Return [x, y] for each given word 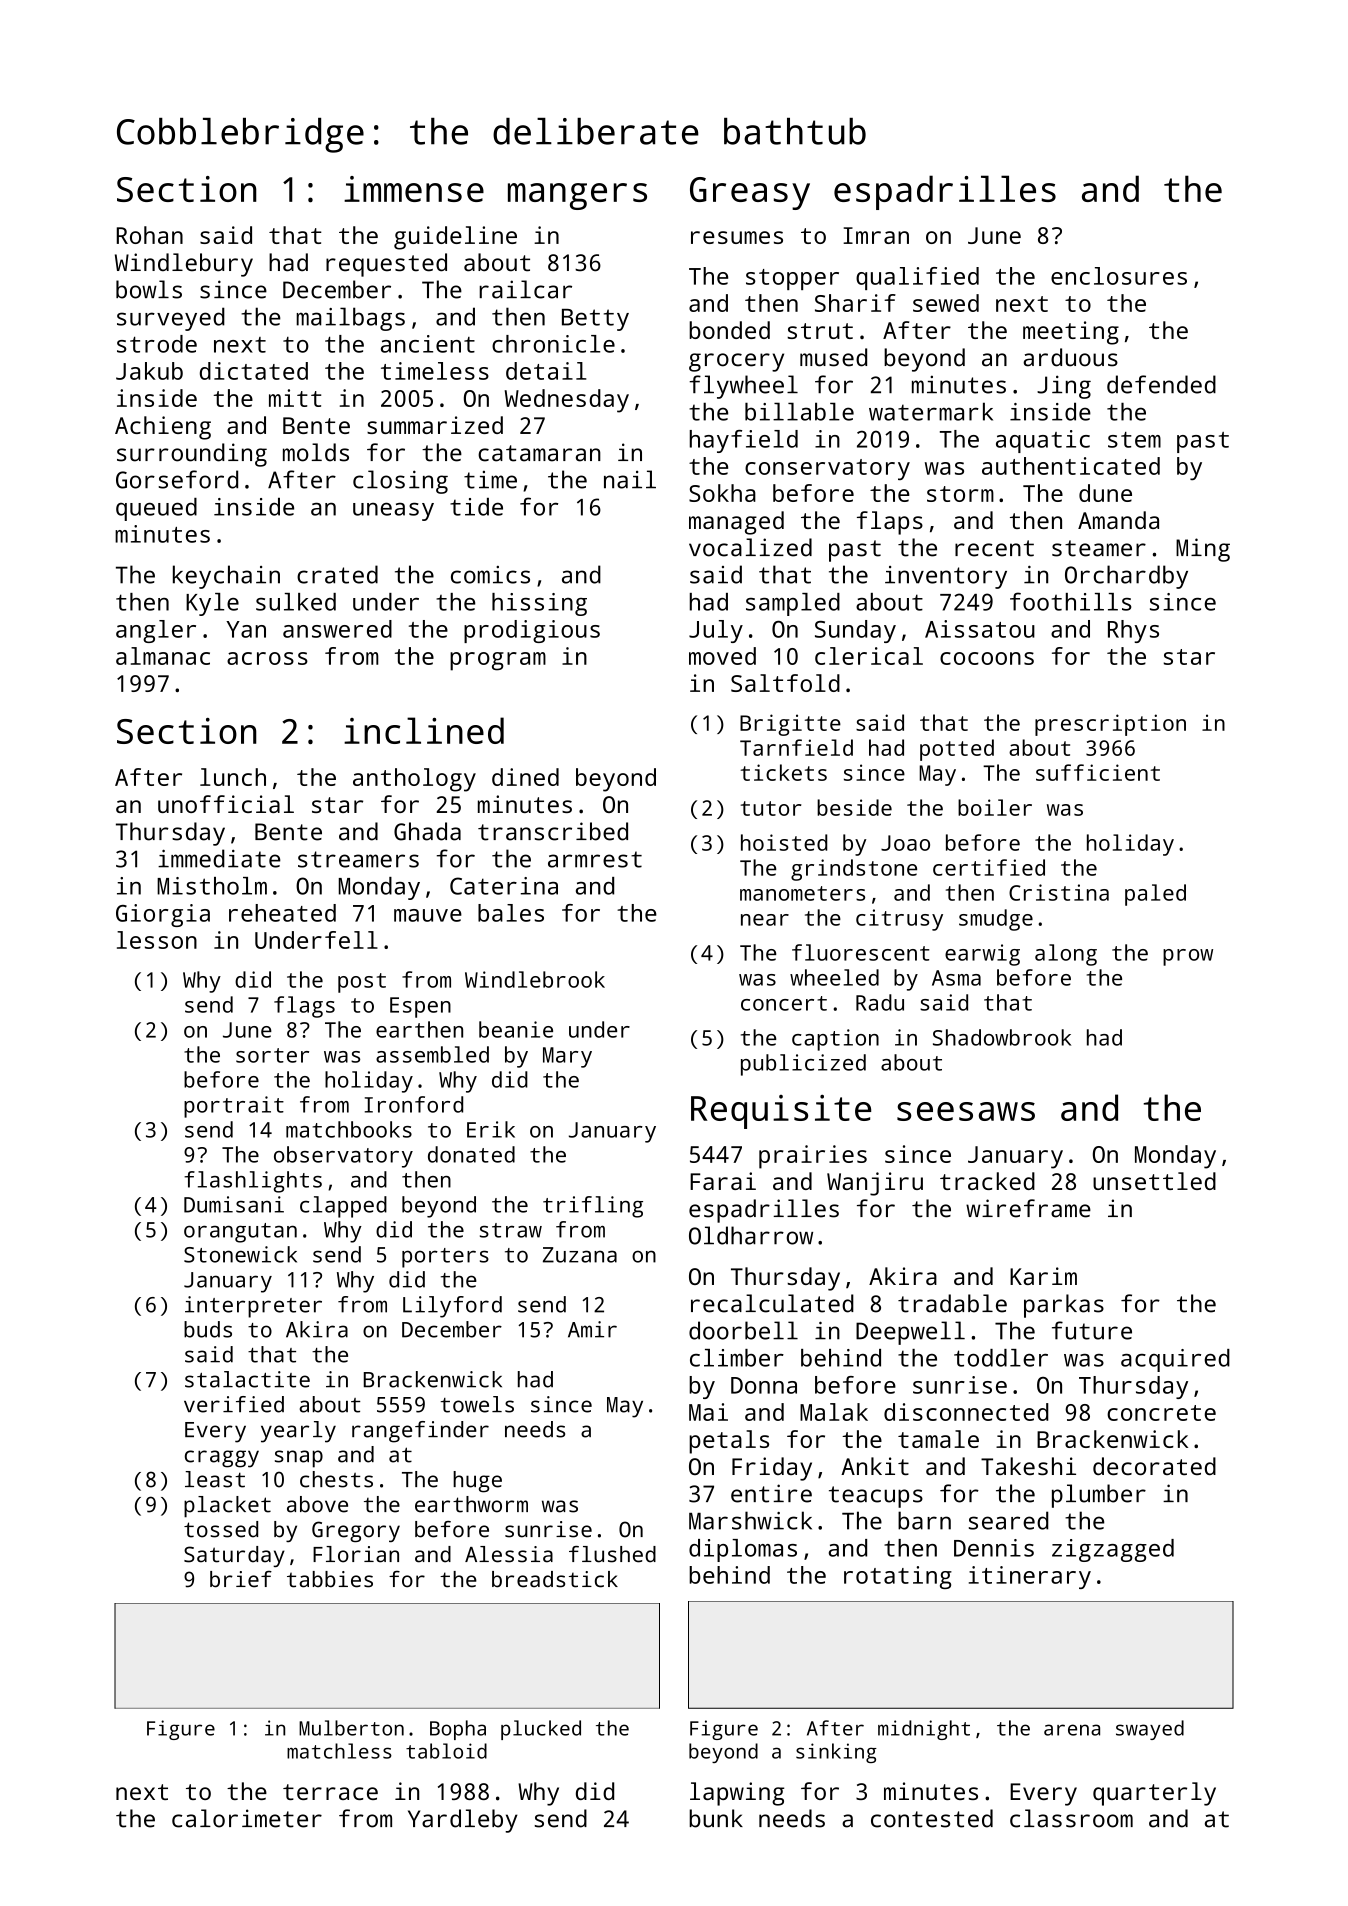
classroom [1071, 1818]
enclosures [1119, 276]
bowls [149, 289]
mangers [577, 196]
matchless [339, 1751]
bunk [716, 1818]
